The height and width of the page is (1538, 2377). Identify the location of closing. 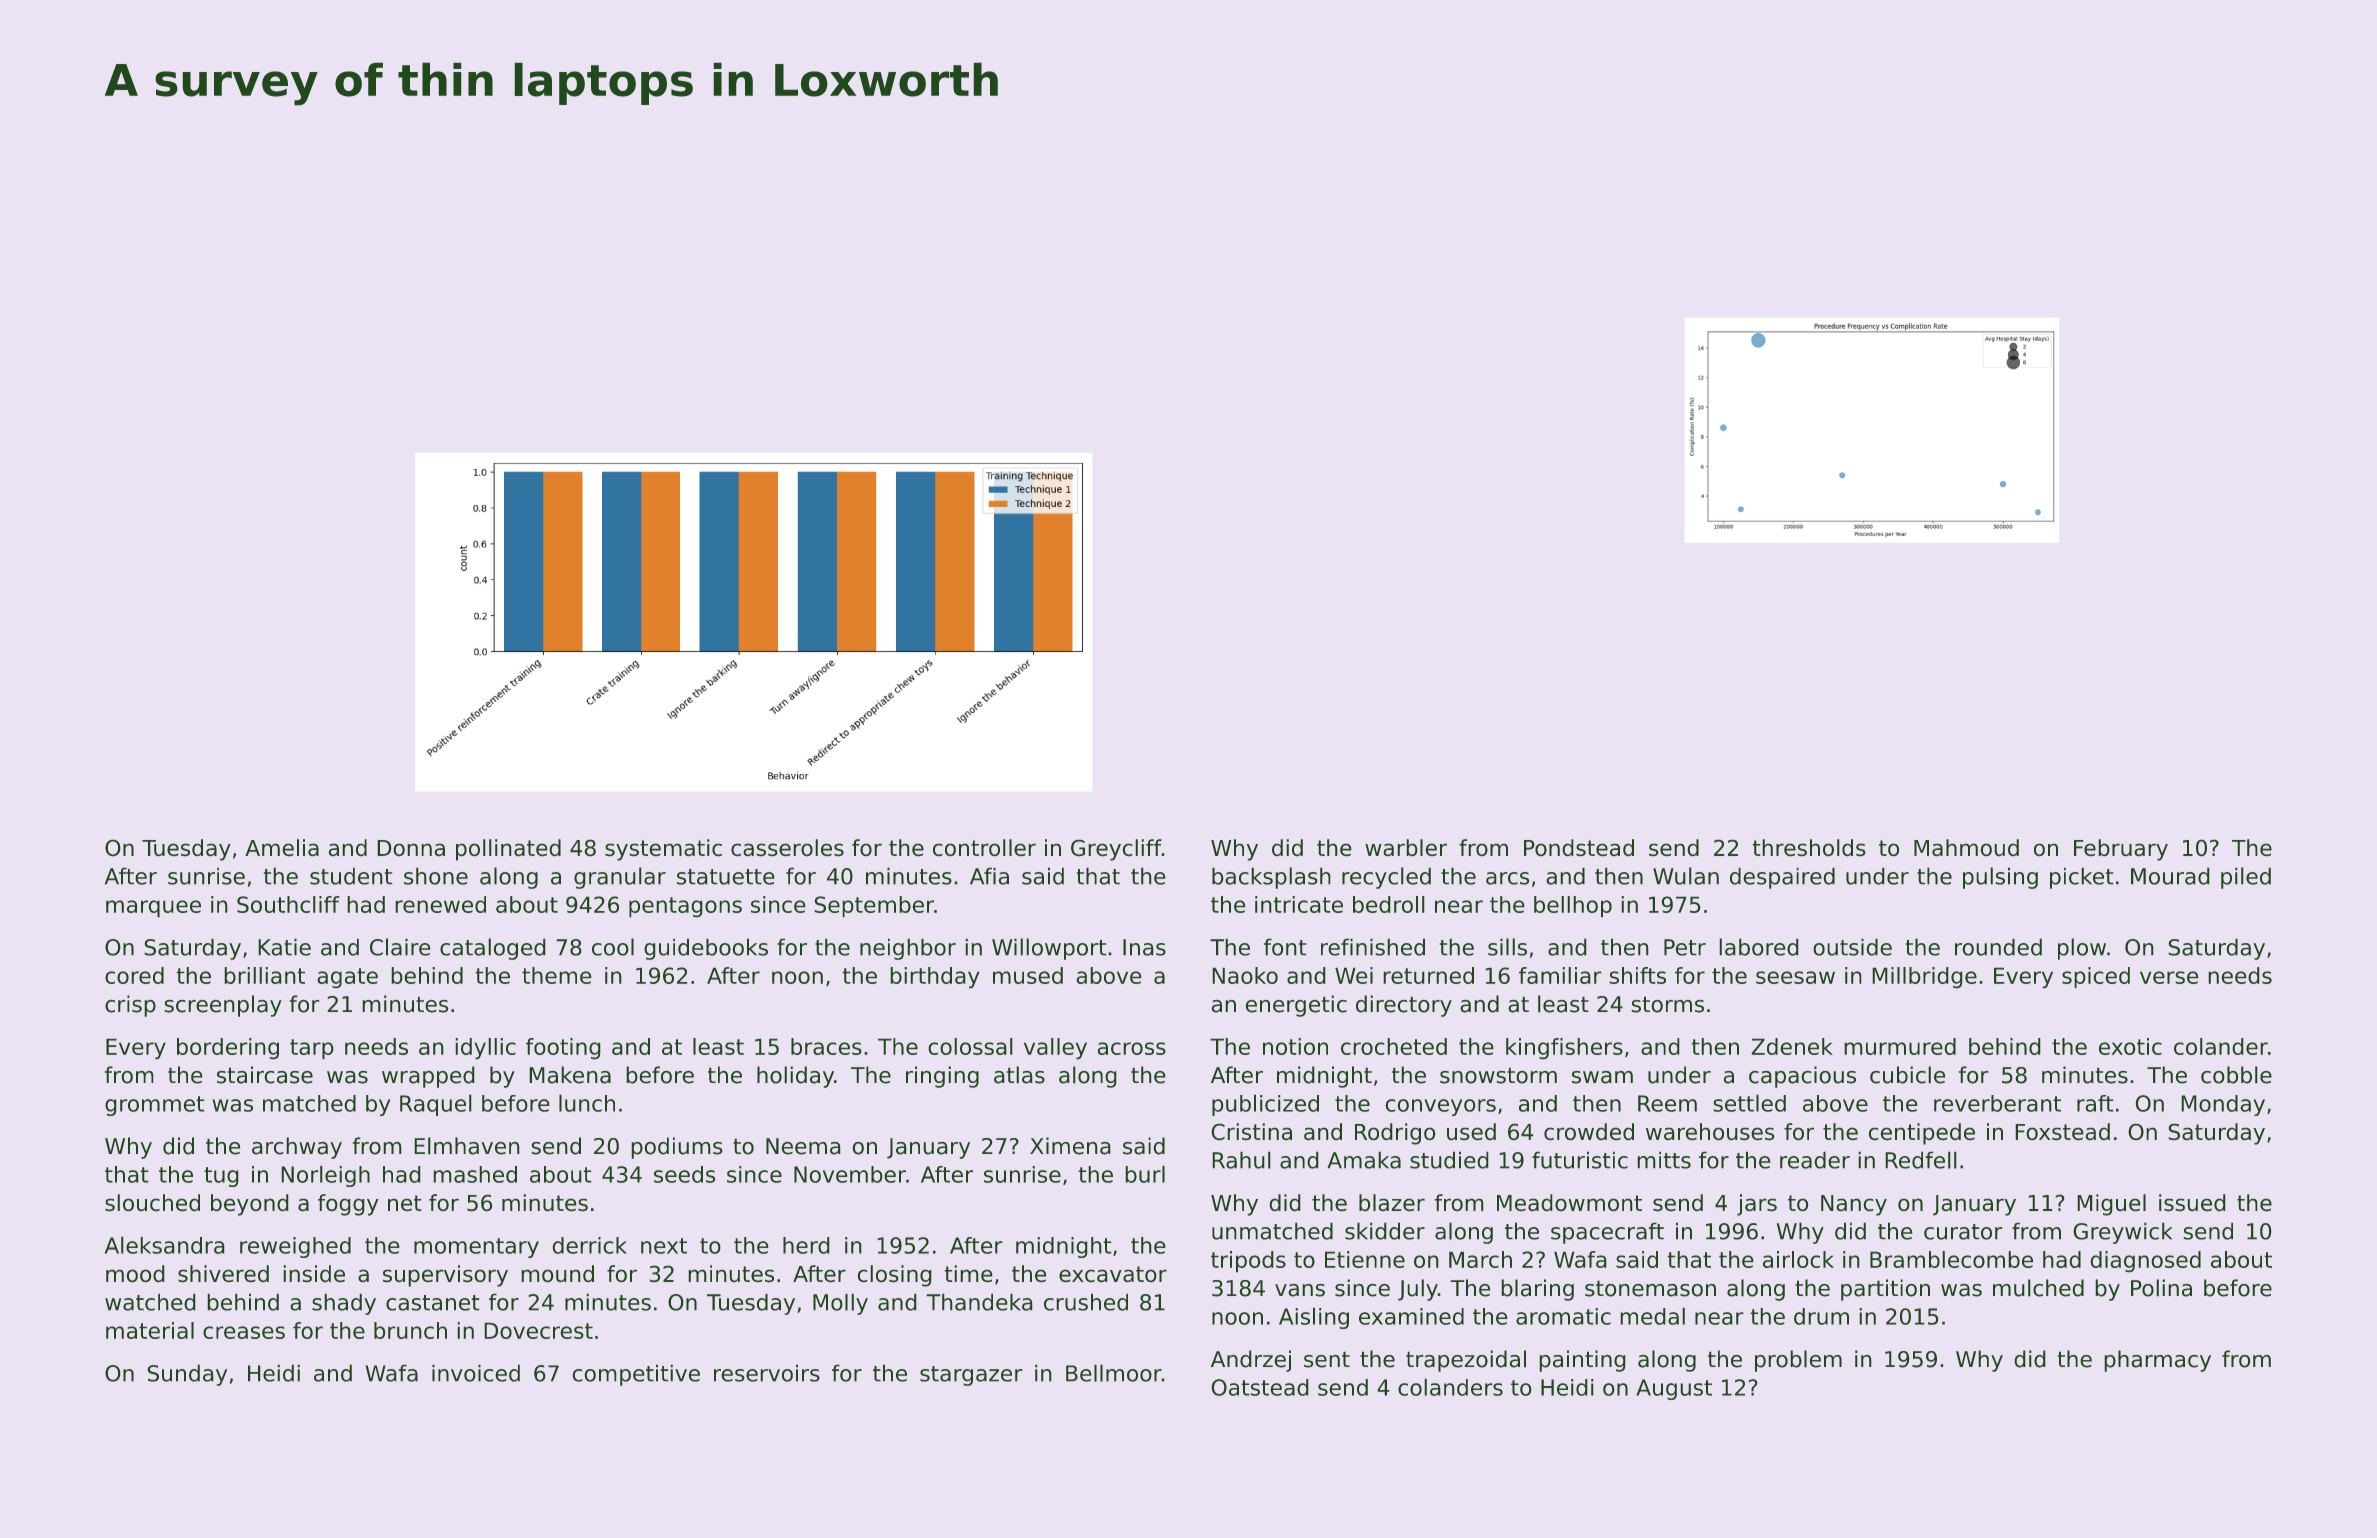
(895, 1276).
